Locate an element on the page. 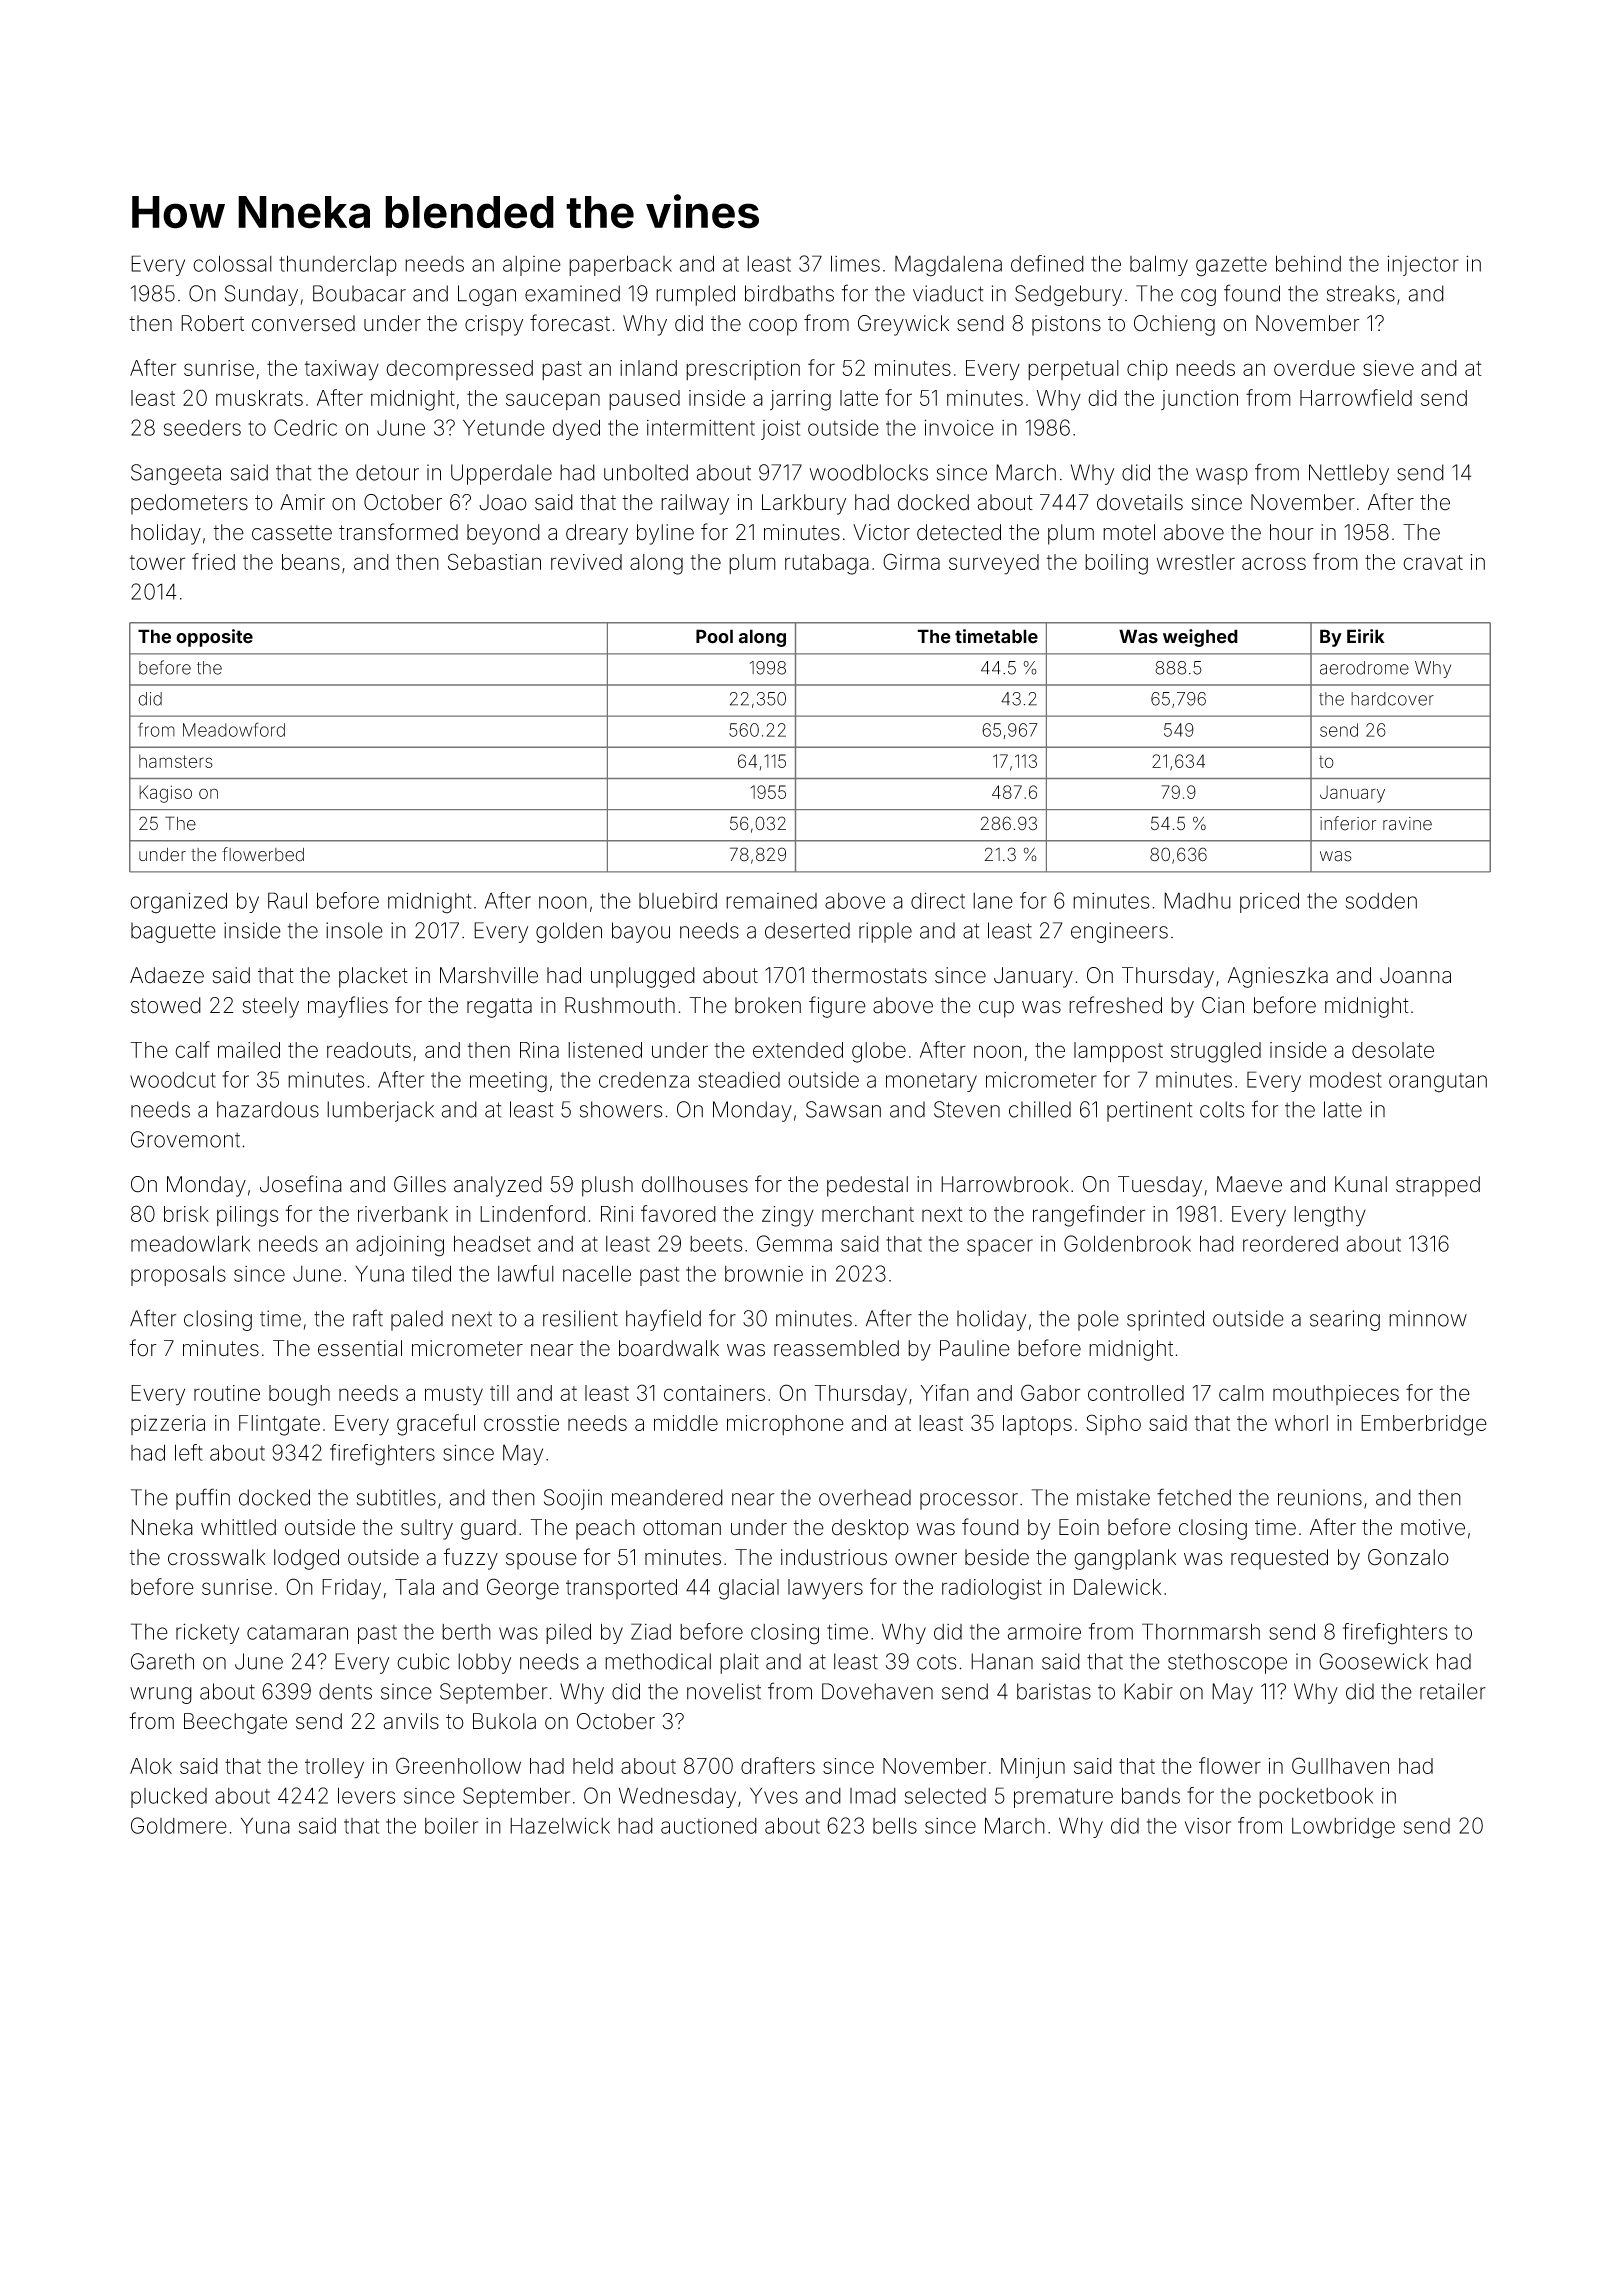 Image resolution: width=1620 pixels, height=2292 pixels. byline is located at coordinates (665, 534).
